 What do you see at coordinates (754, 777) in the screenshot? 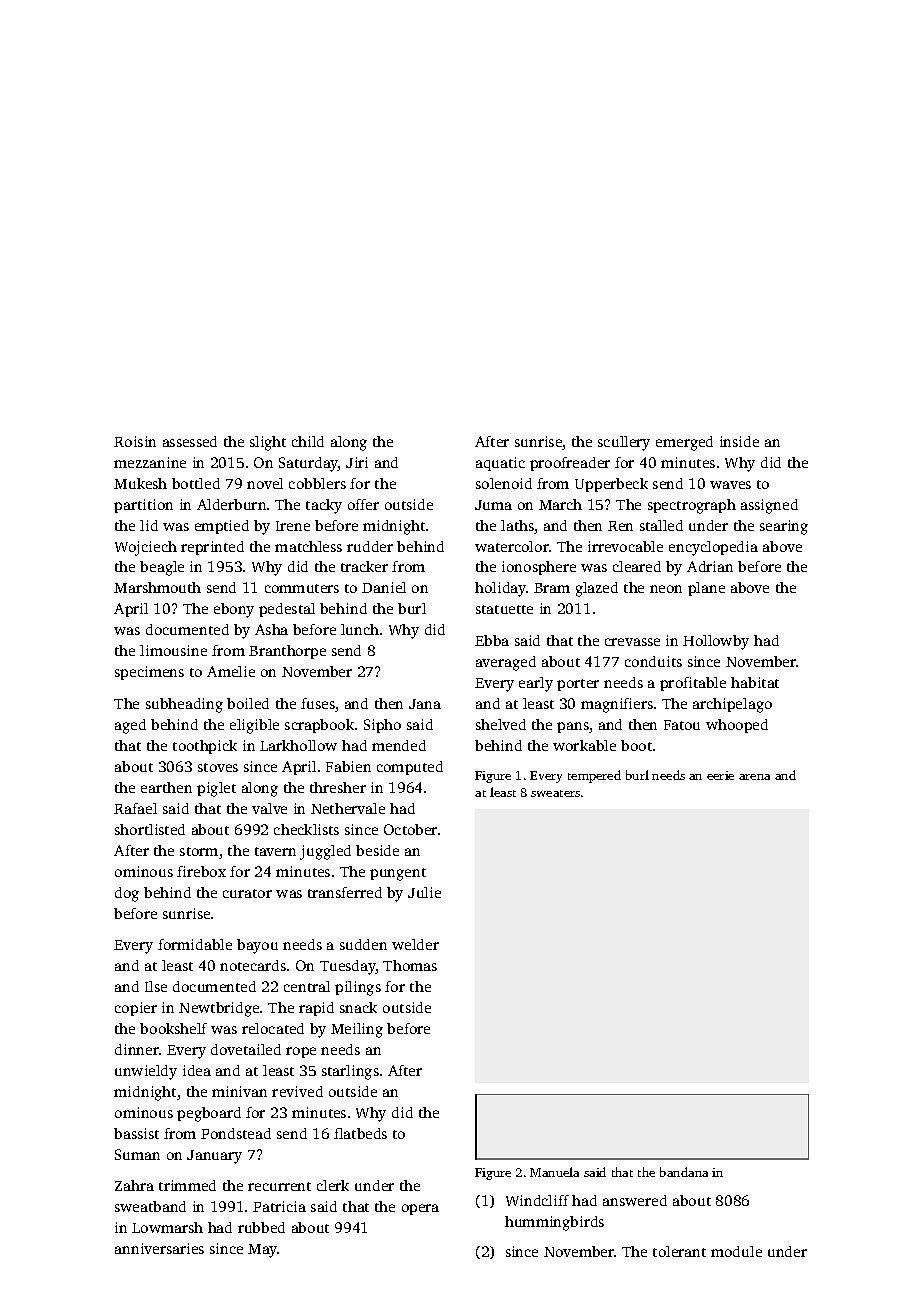
I see `arena` at bounding box center [754, 777].
